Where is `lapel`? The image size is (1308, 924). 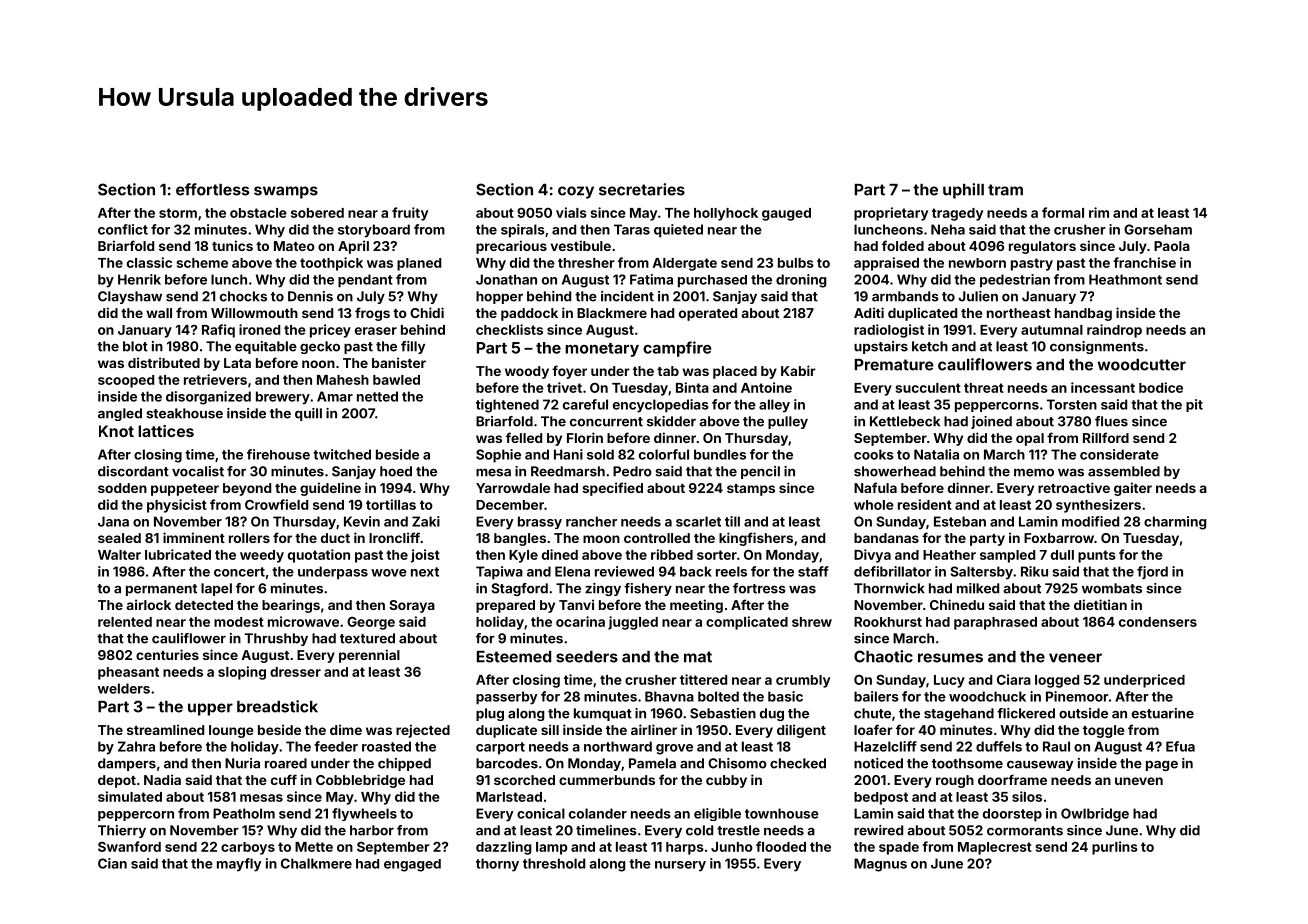 lapel is located at coordinates (216, 589).
